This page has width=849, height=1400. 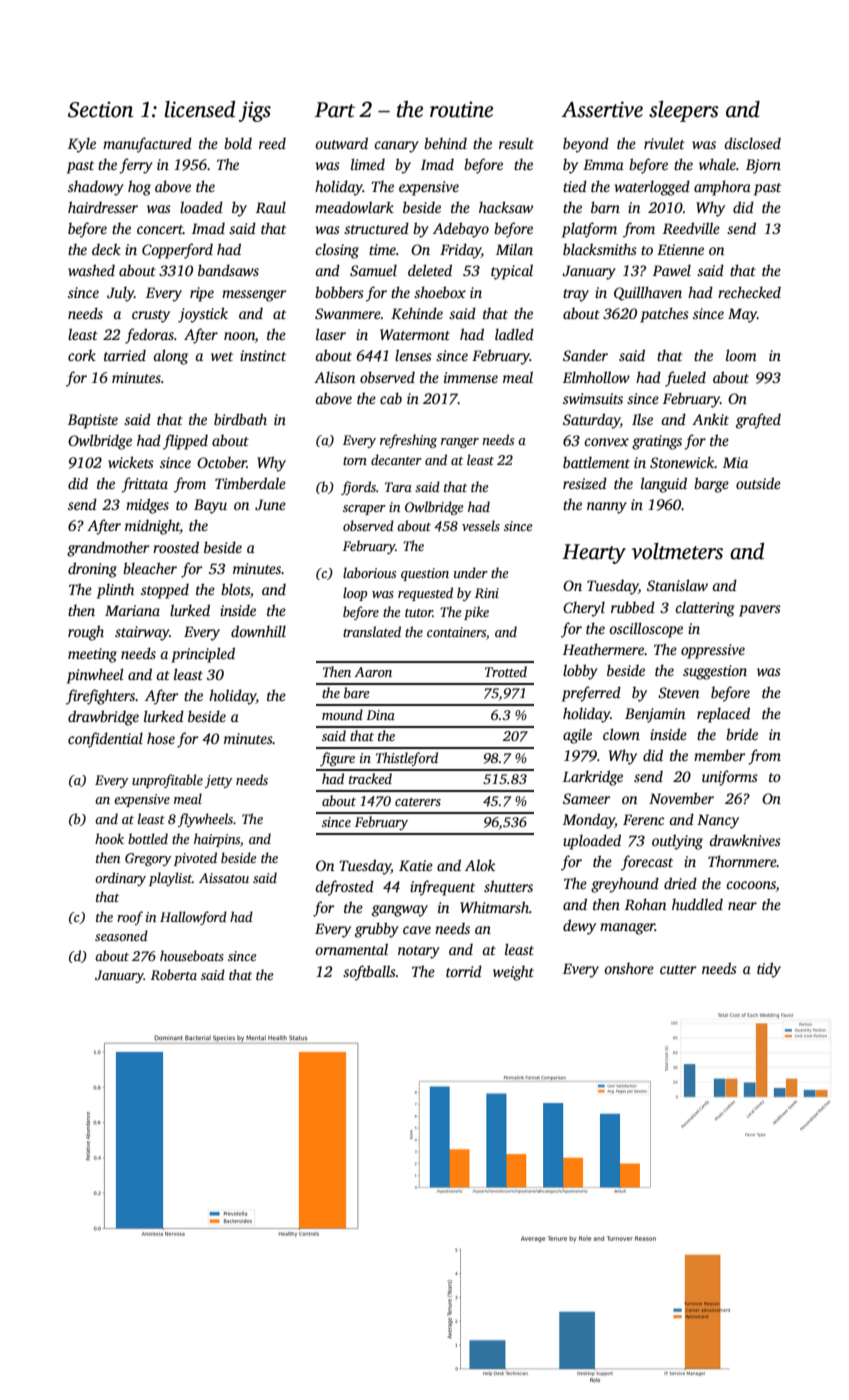 I want to click on torn, so click(x=355, y=461).
